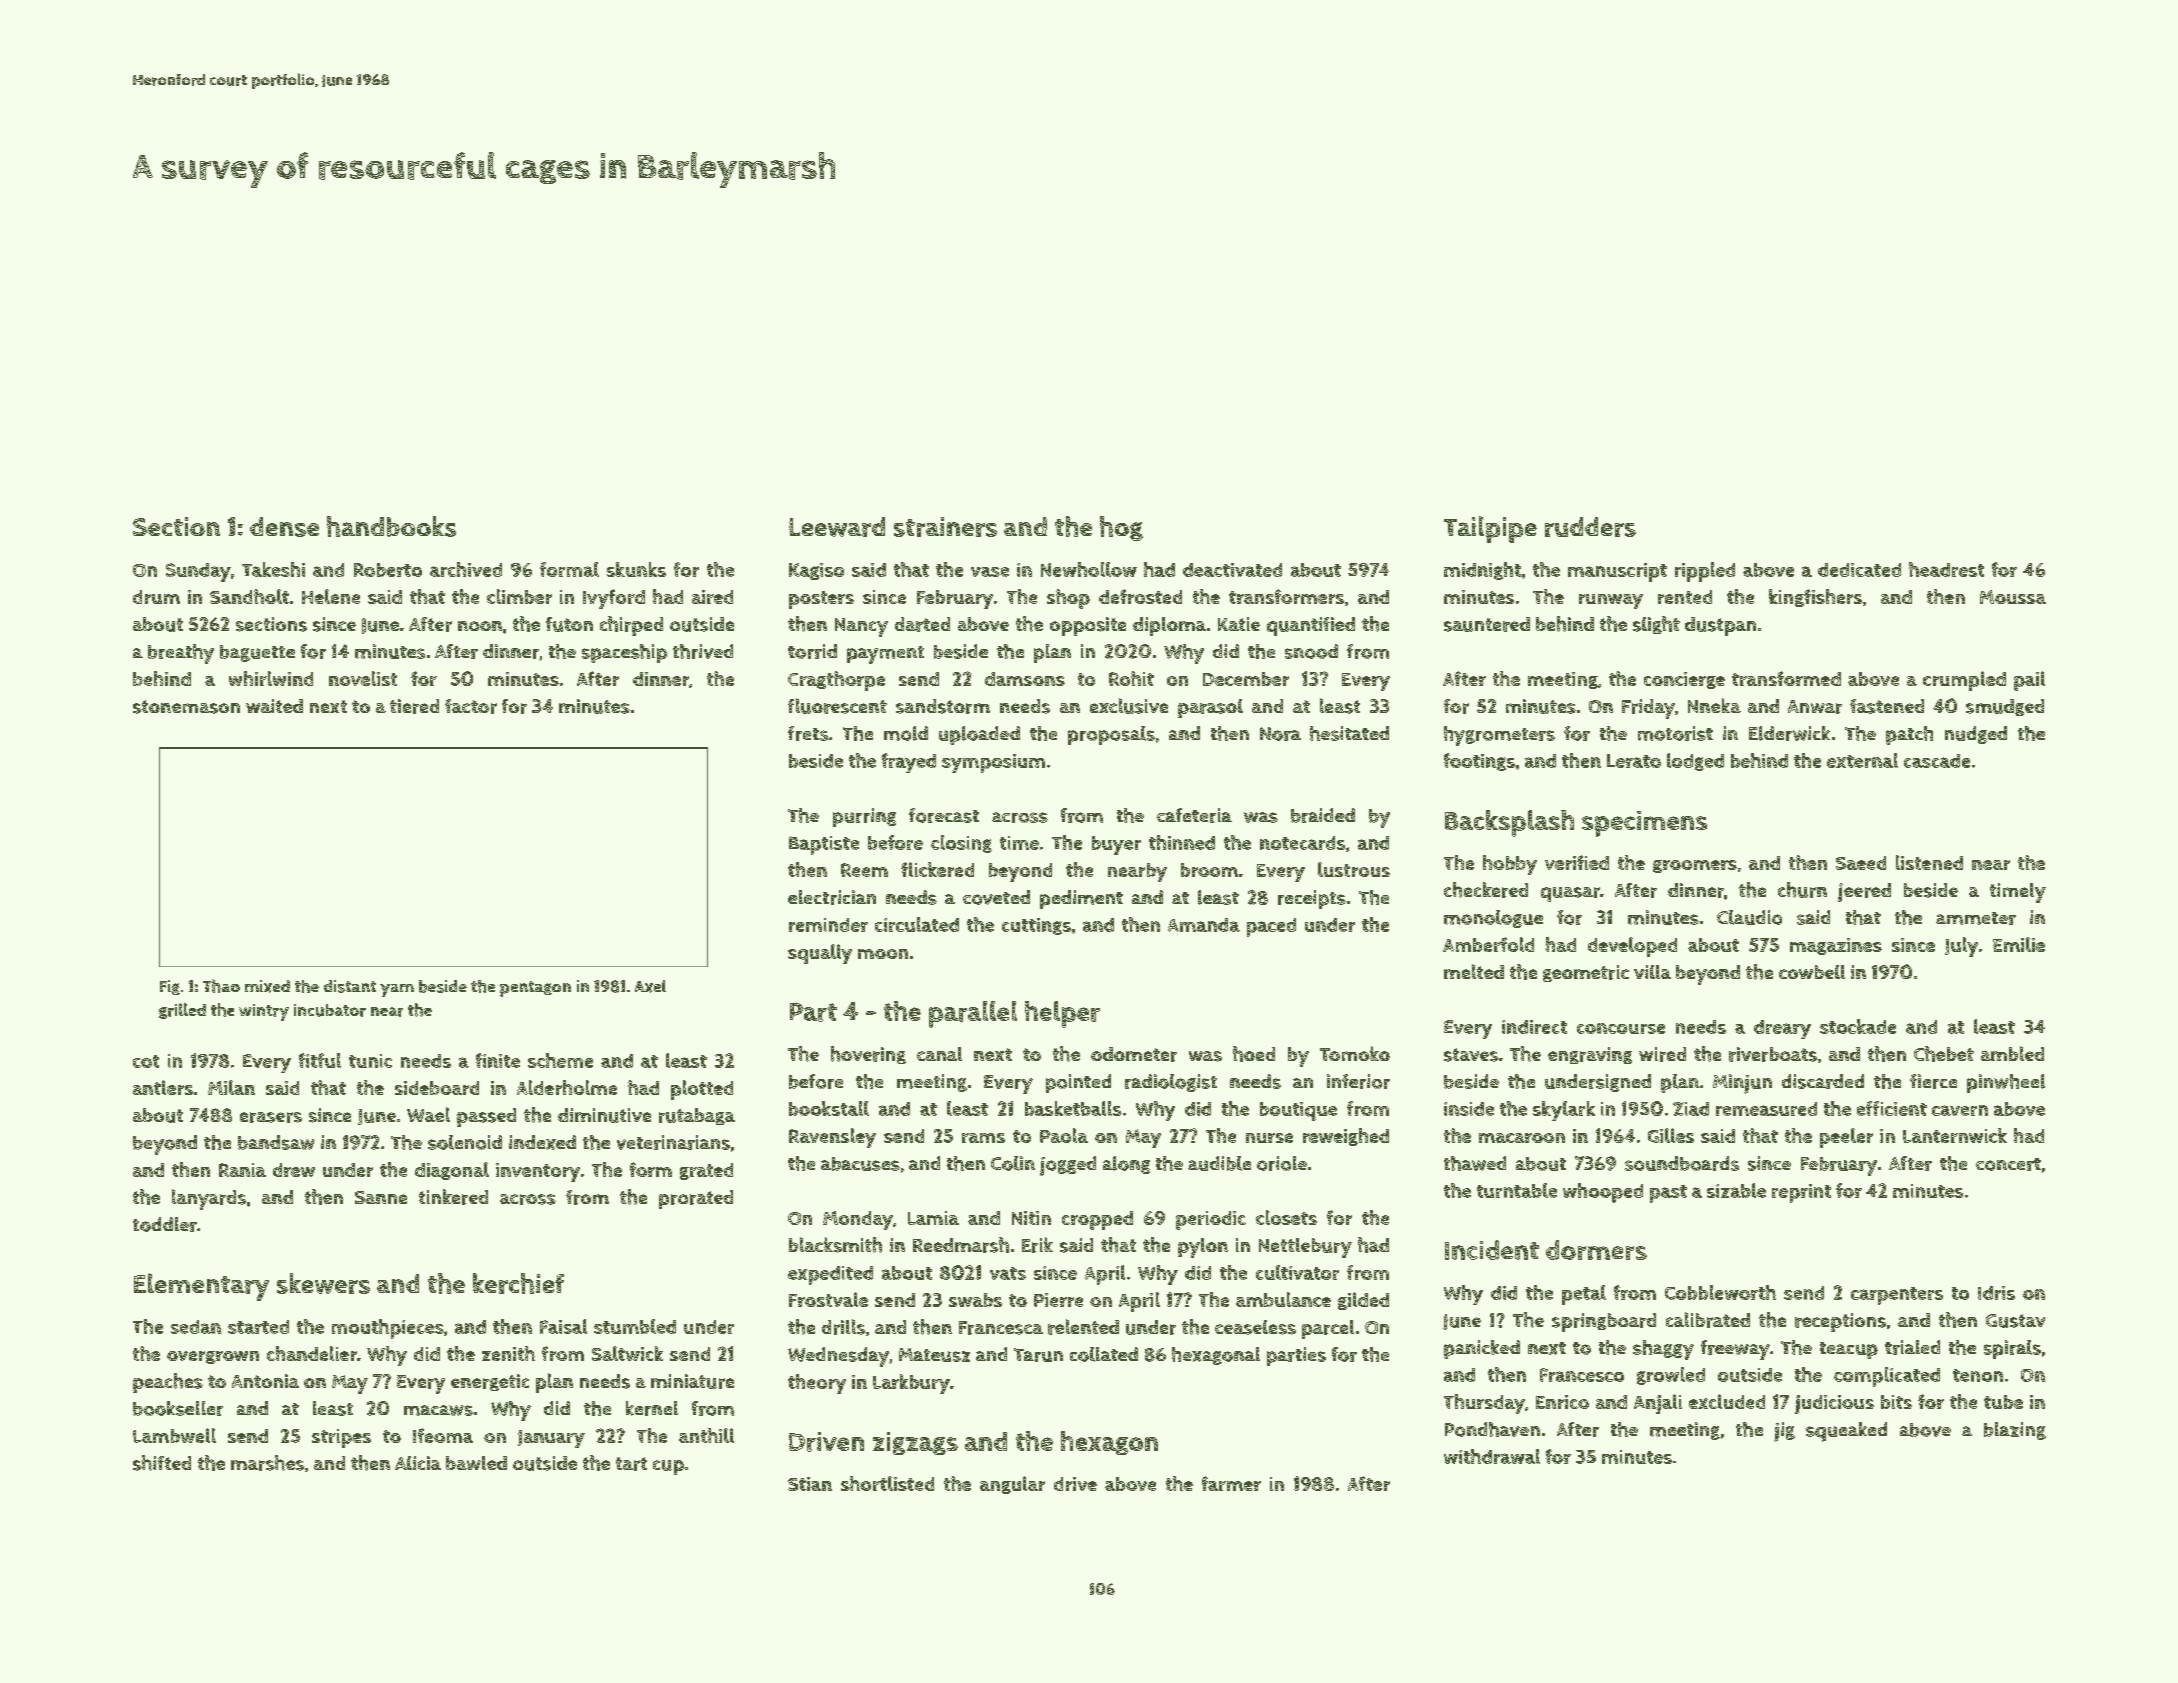 The width and height of the document is (2178, 1683). What do you see at coordinates (1209, 870) in the document?
I see `broom` at bounding box center [1209, 870].
